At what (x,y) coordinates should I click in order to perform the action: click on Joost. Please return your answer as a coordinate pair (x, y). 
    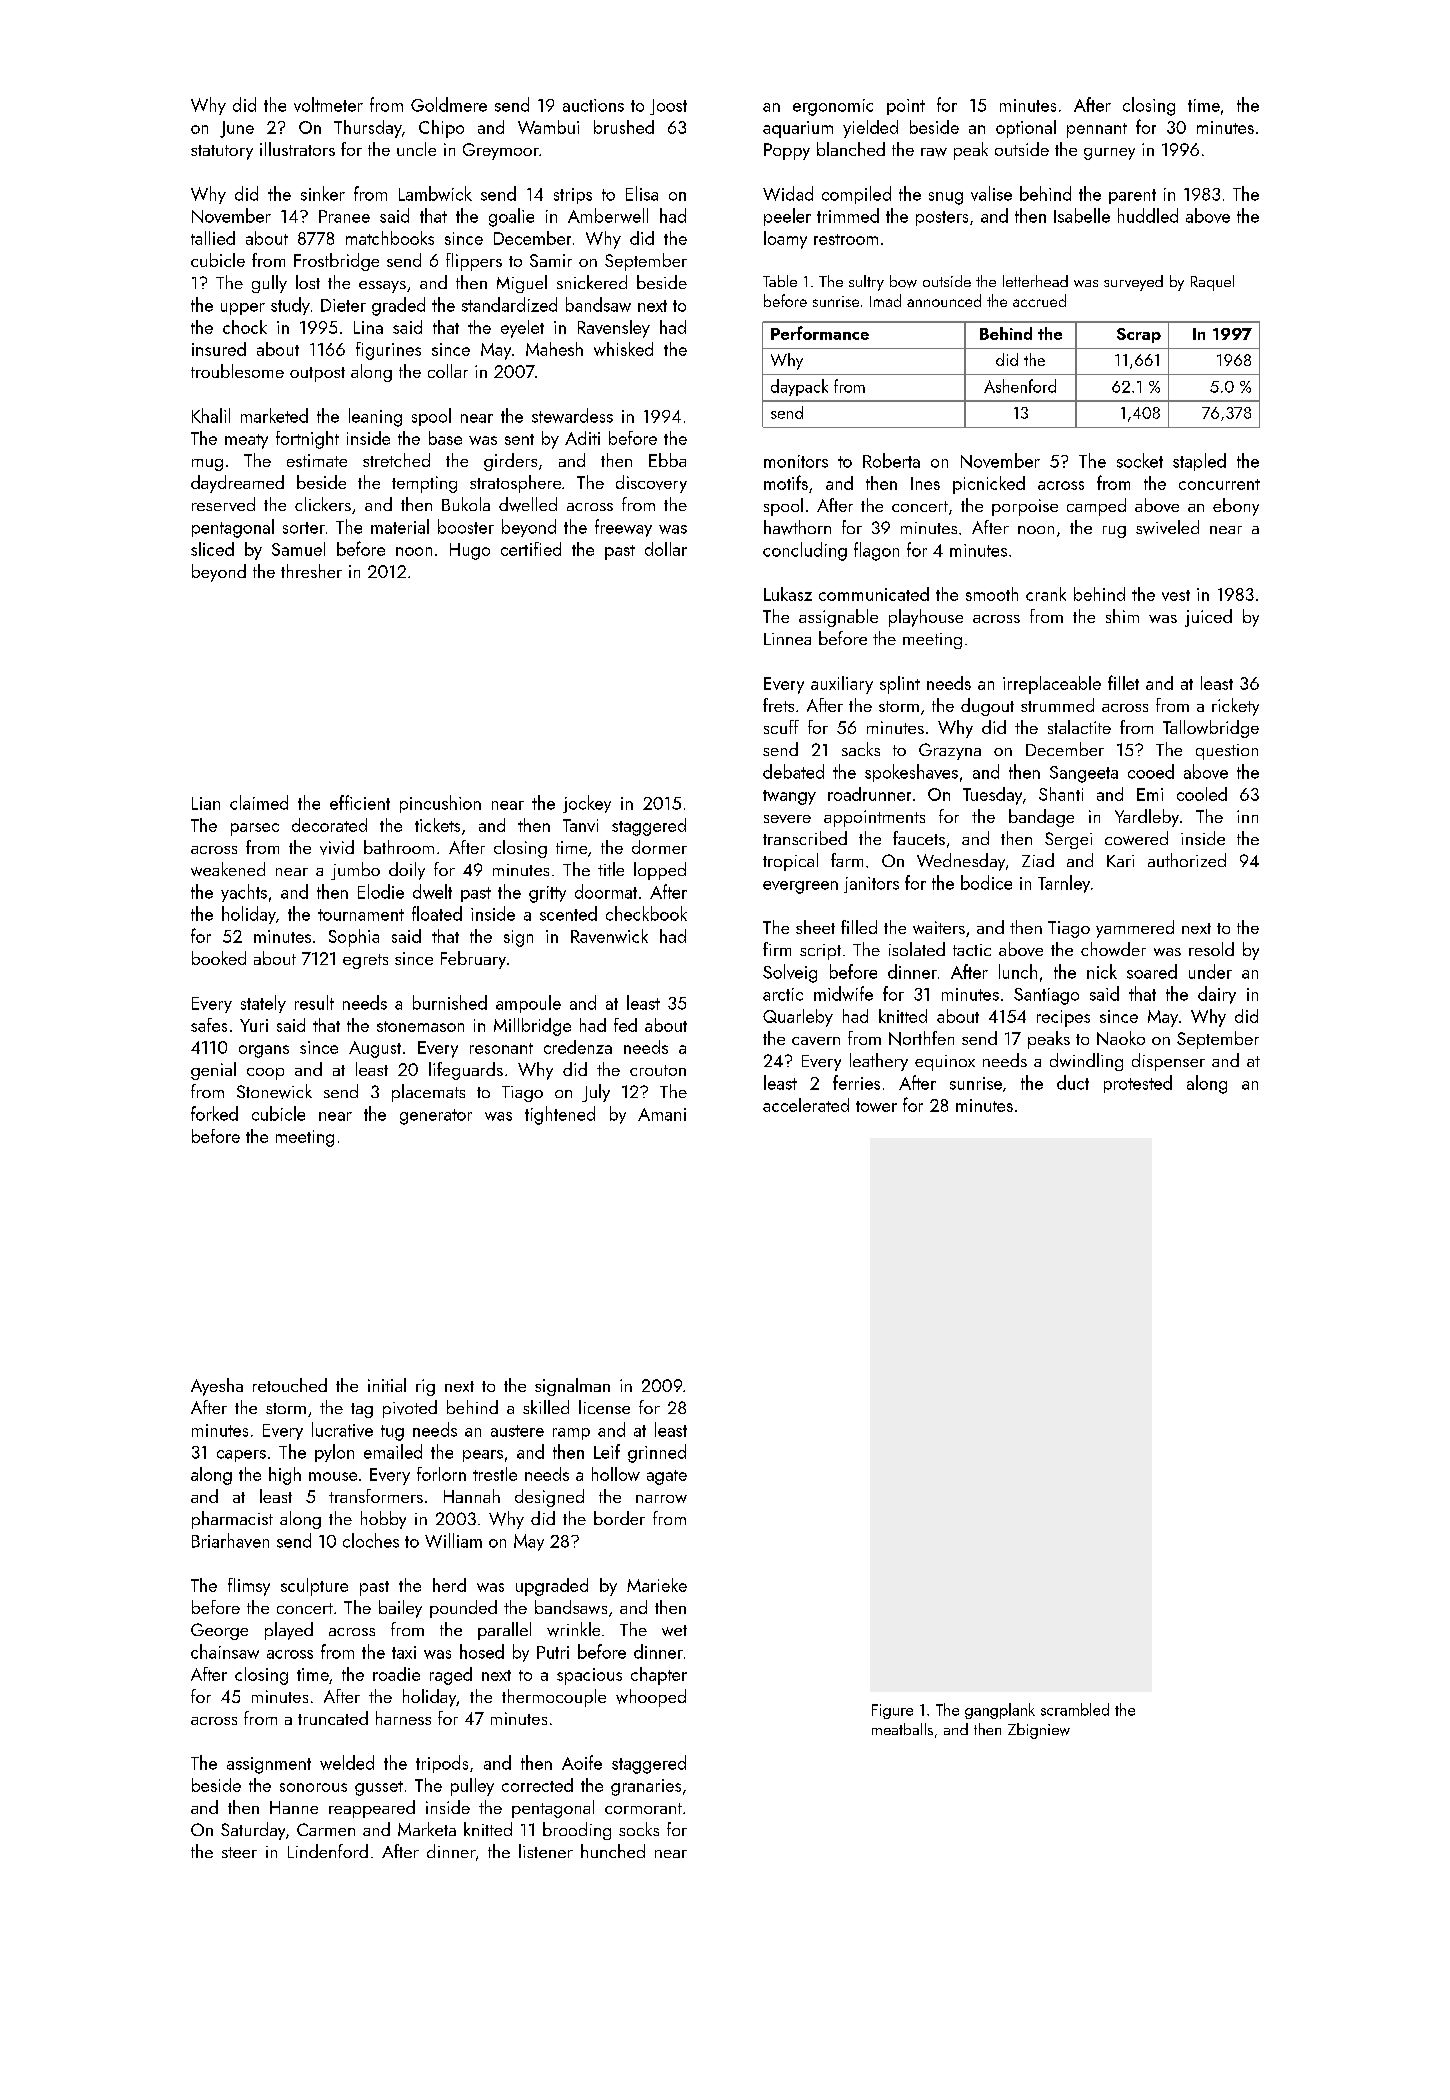
    Looking at the image, I should click on (668, 107).
